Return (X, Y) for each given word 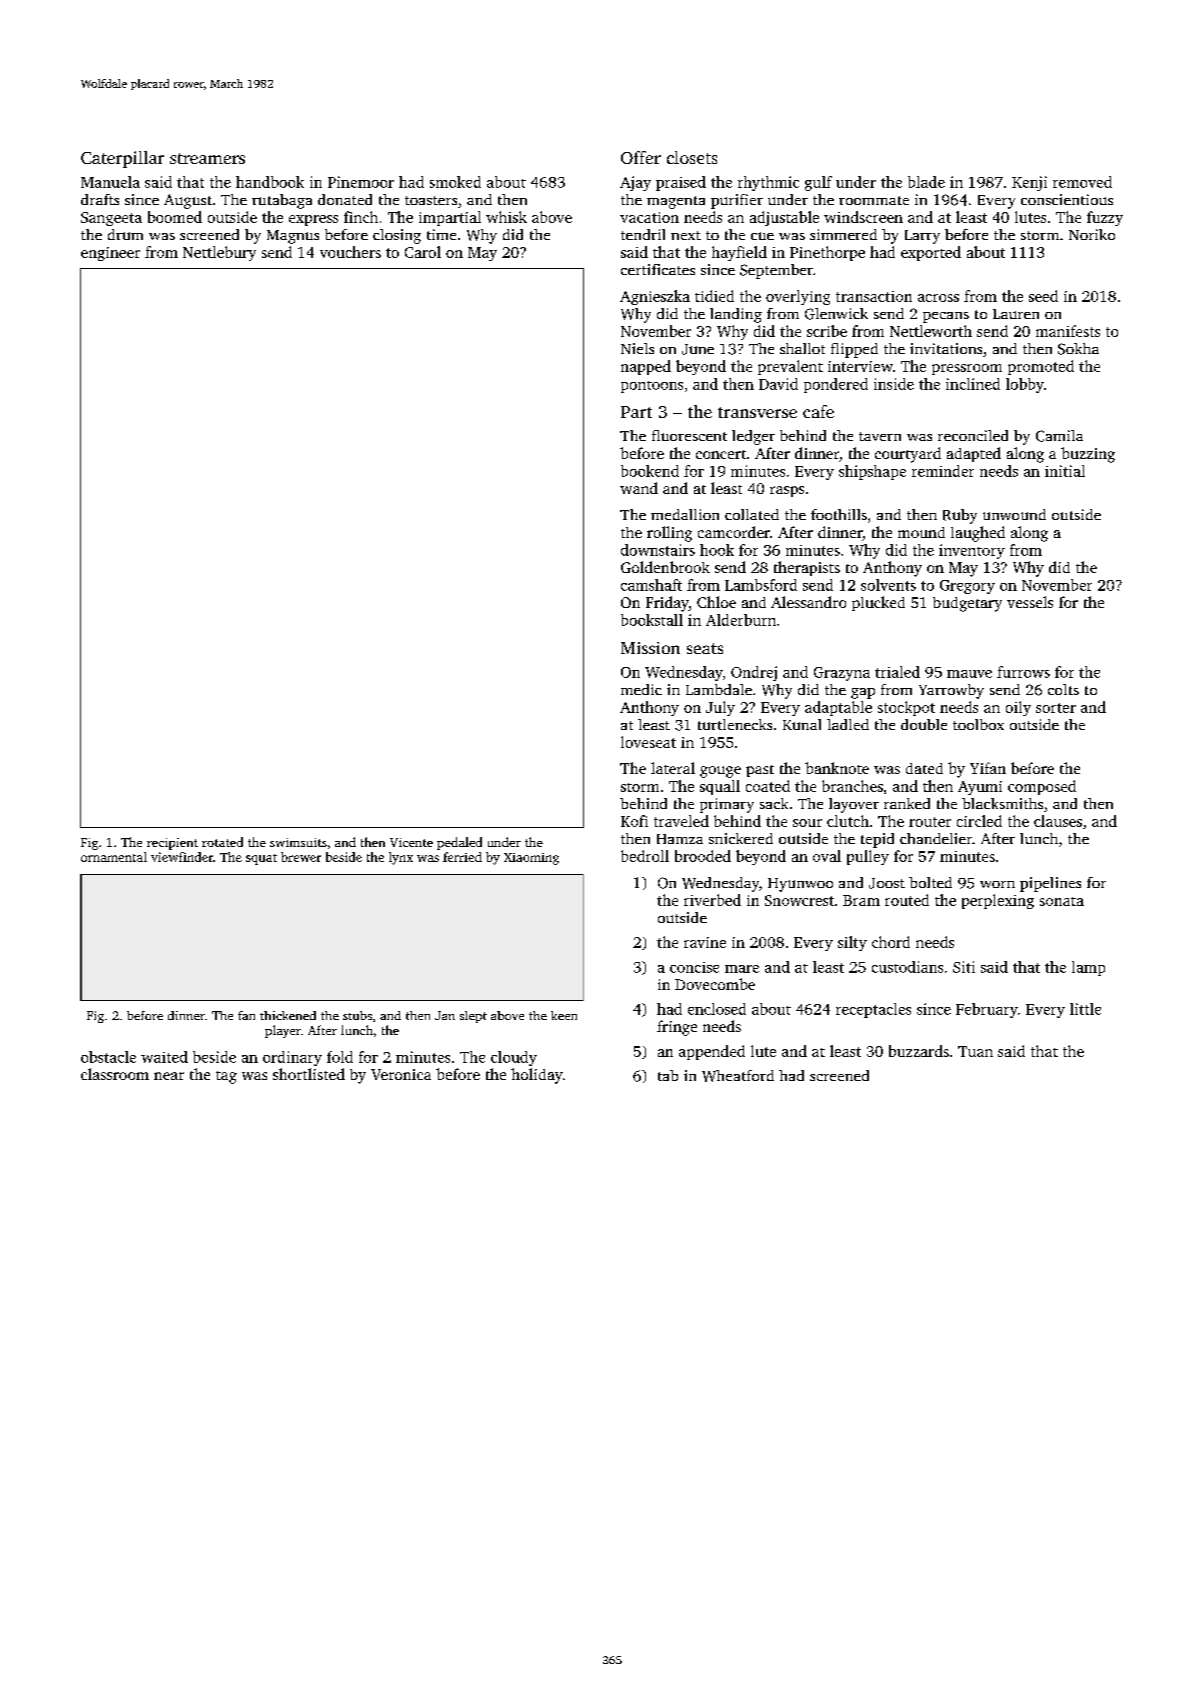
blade (926, 182)
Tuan (975, 1051)
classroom (115, 1074)
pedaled (459, 843)
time (441, 234)
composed (1042, 787)
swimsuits (298, 842)
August (188, 201)
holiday (536, 1076)
